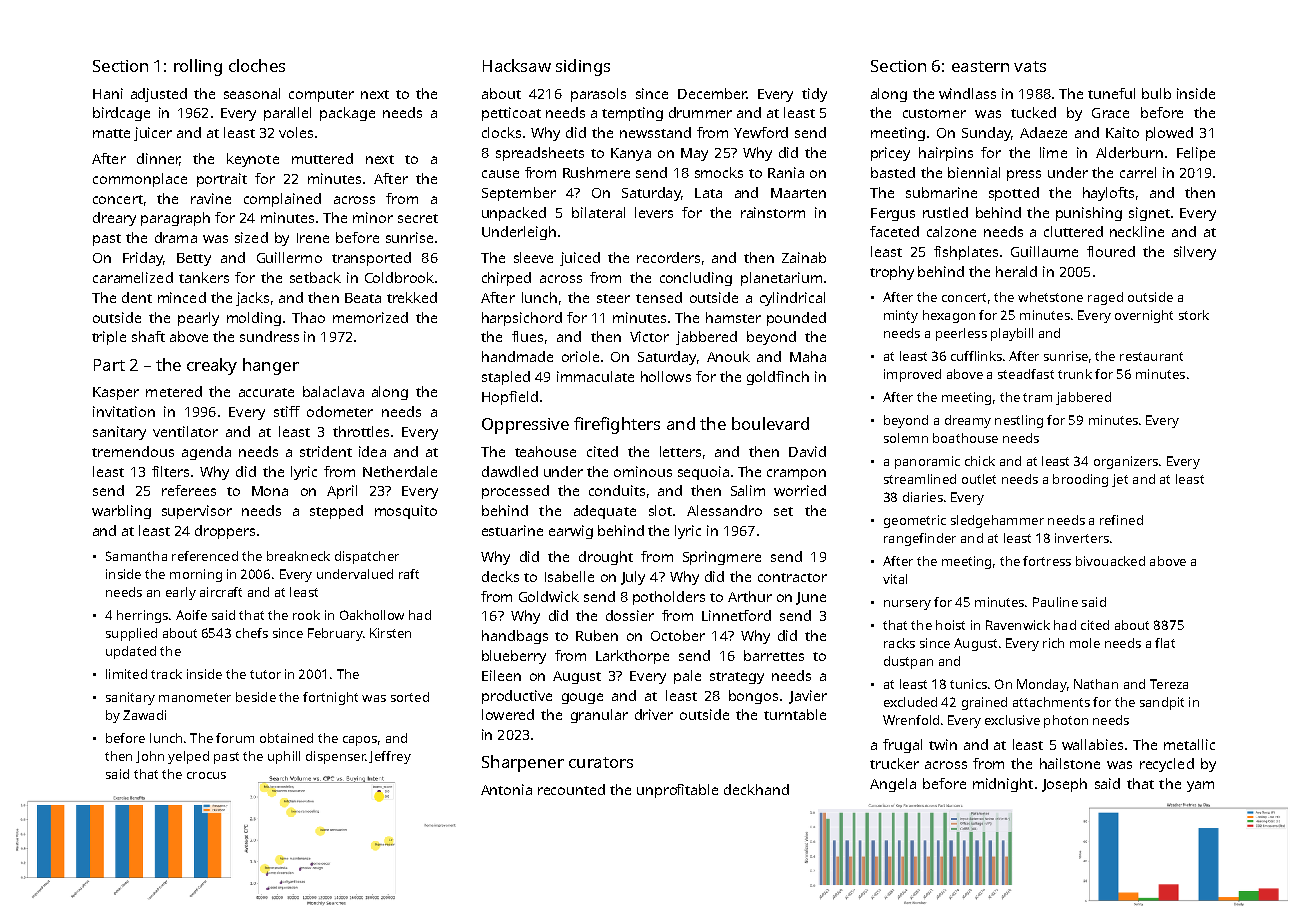 The height and width of the image is (924, 1308). Describe the element at coordinates (206, 775) in the image. I see `crocus` at that location.
